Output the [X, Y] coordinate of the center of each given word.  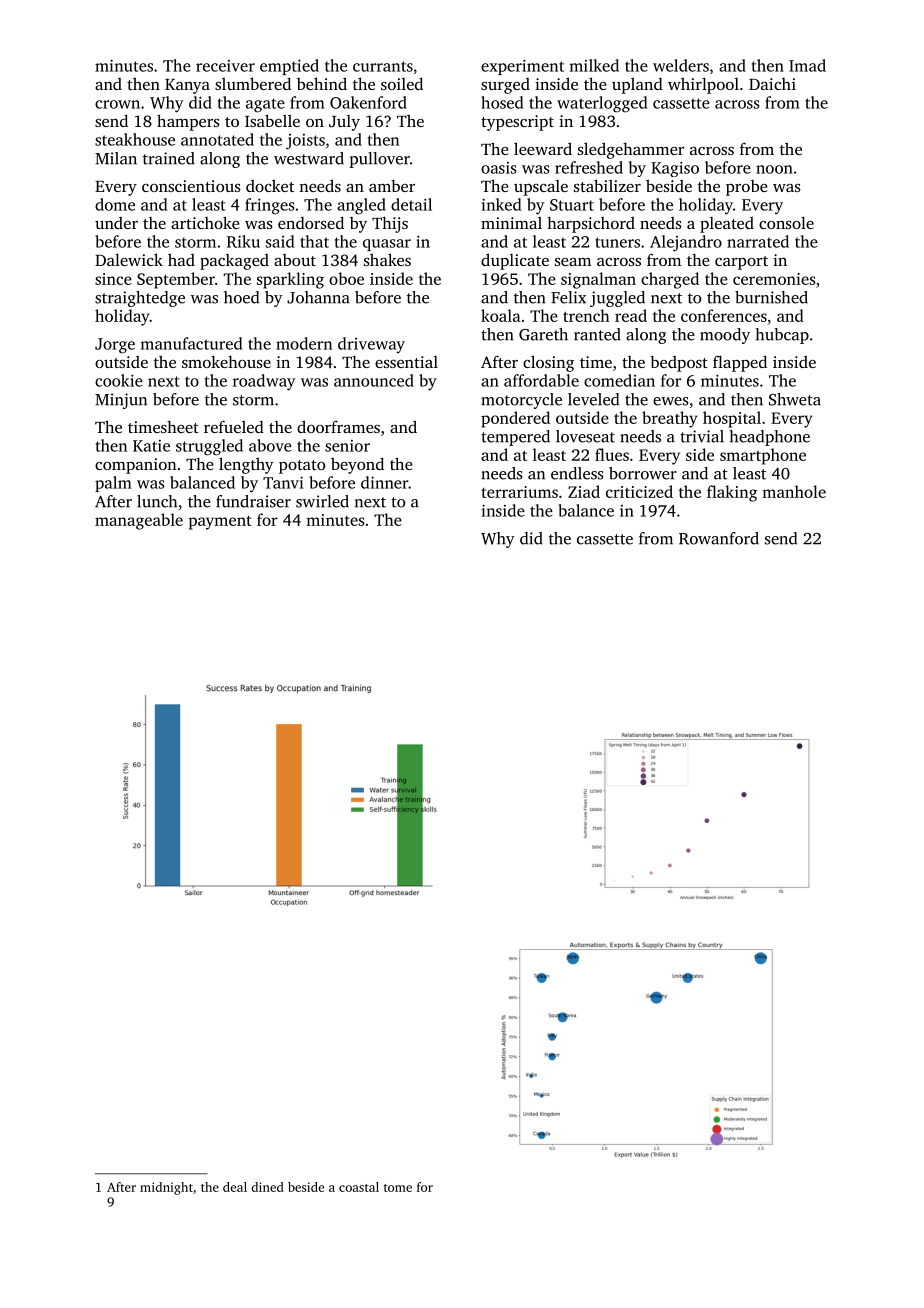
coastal [359, 1187]
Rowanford [719, 538]
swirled [322, 501]
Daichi [772, 84]
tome [398, 1188]
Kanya [187, 86]
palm [113, 484]
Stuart [572, 205]
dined [267, 1187]
